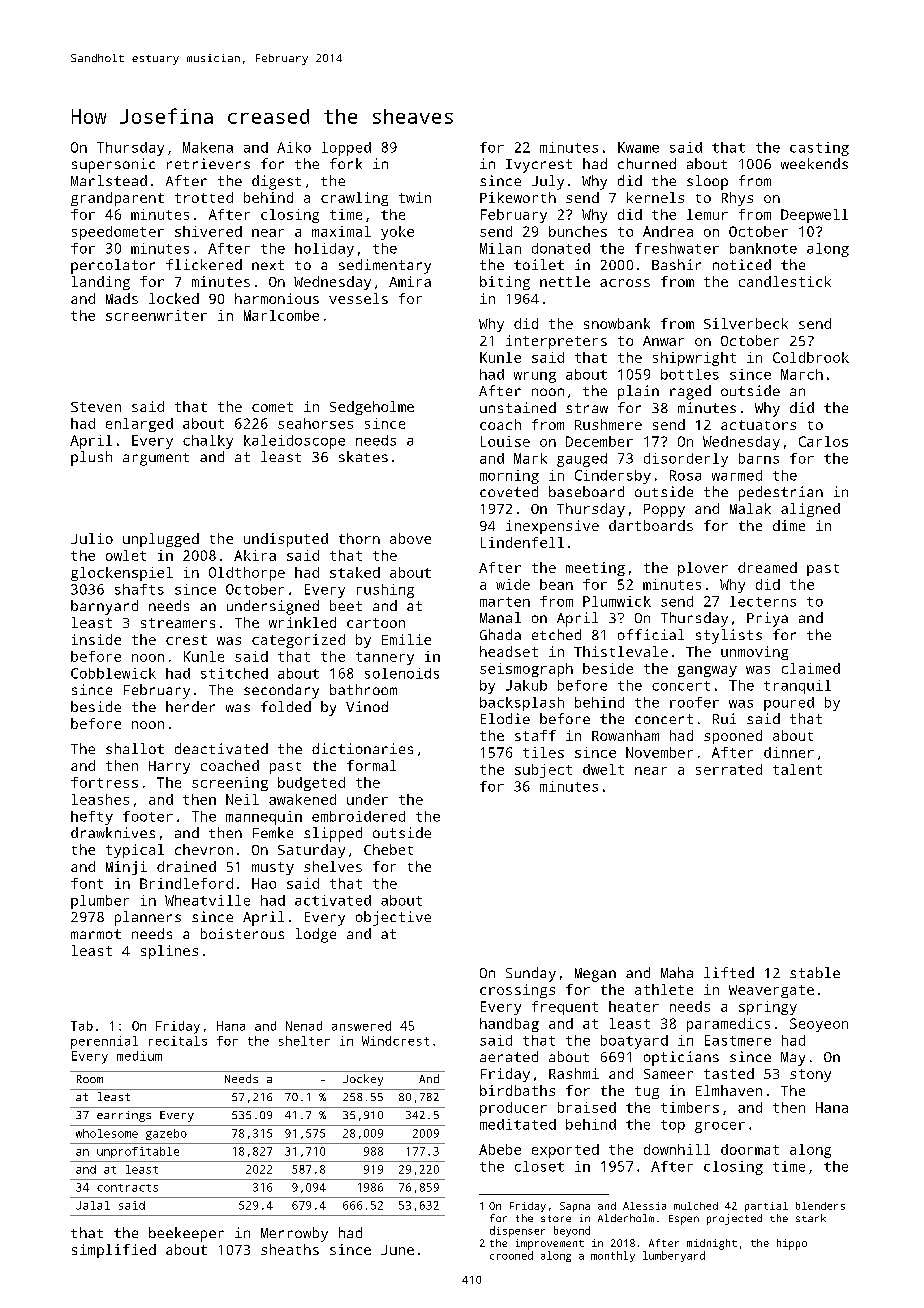 This document has width=924, height=1308. Describe the element at coordinates (556, 634) in the document. I see `etched` at that location.
